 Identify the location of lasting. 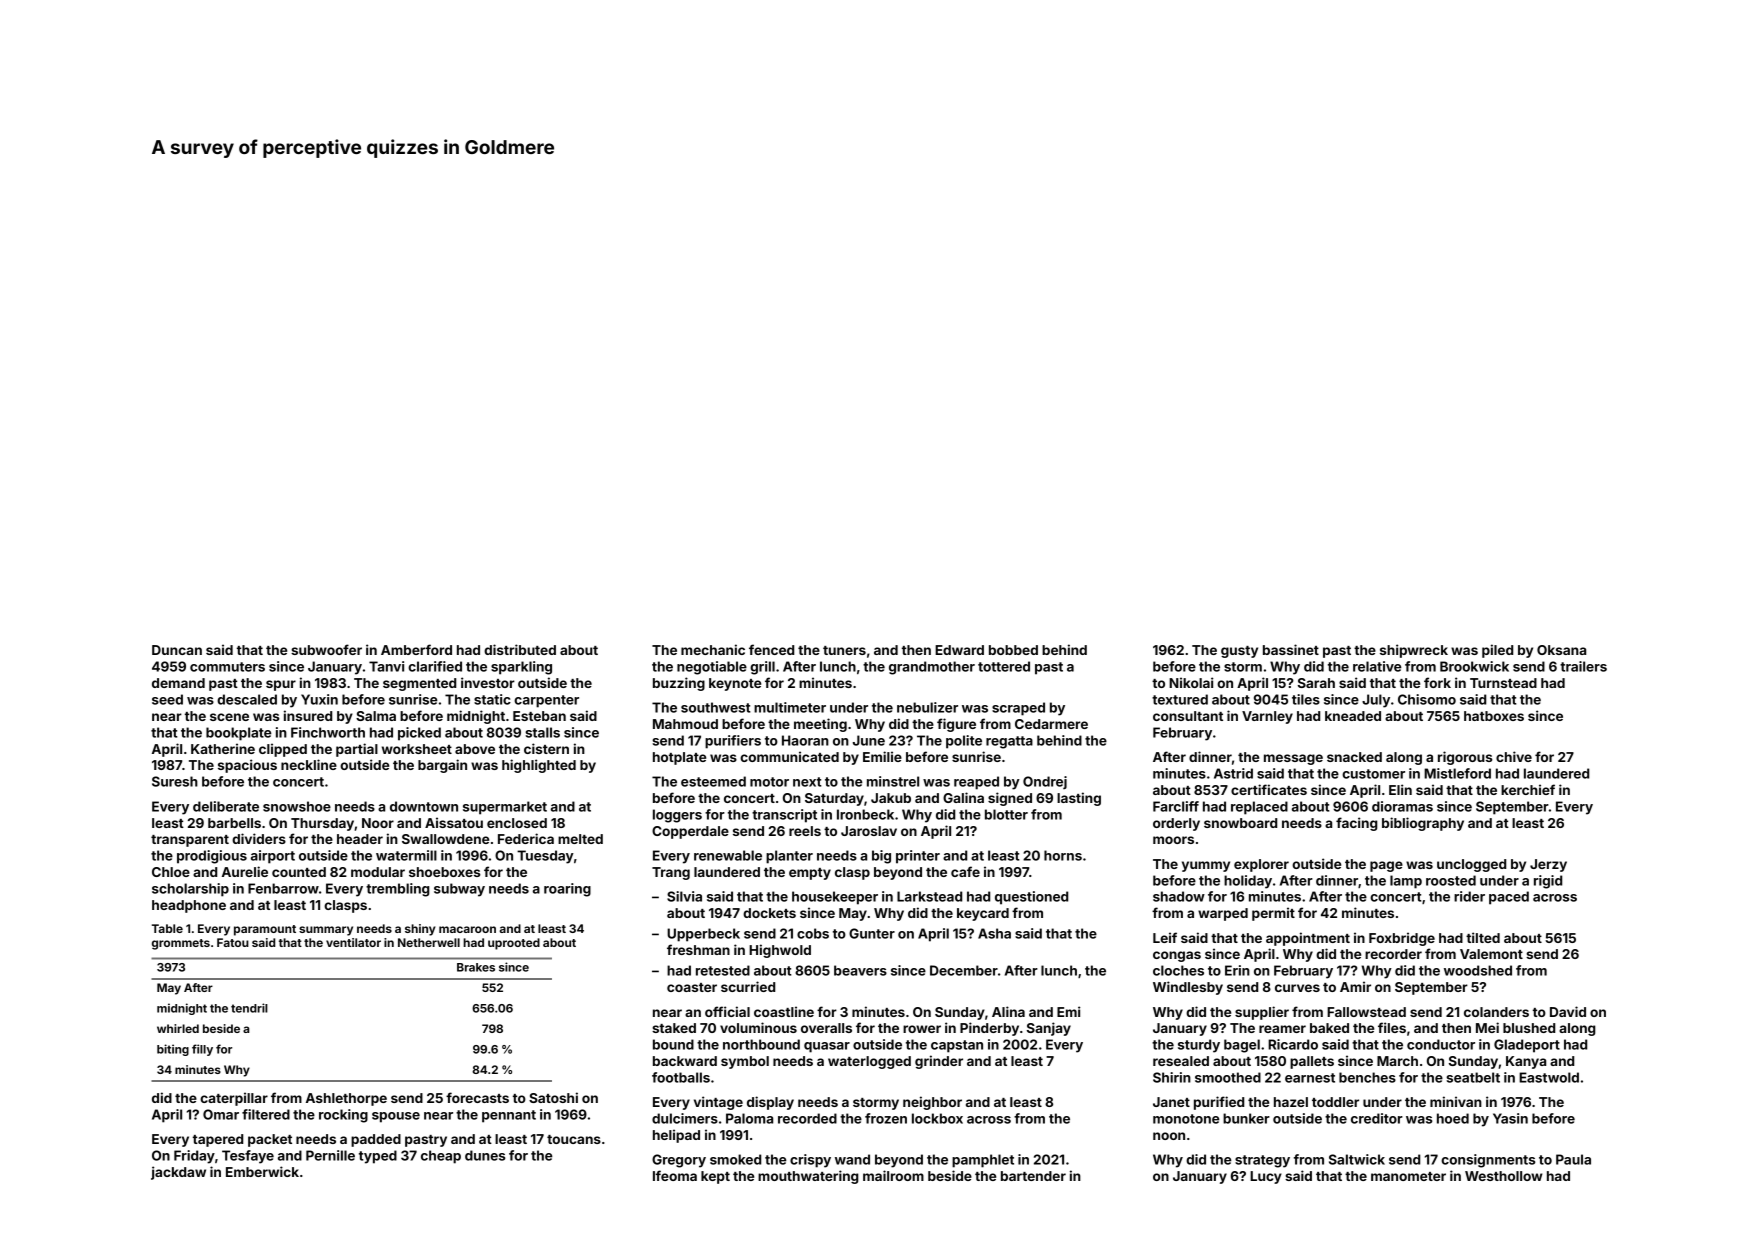
(1079, 799).
